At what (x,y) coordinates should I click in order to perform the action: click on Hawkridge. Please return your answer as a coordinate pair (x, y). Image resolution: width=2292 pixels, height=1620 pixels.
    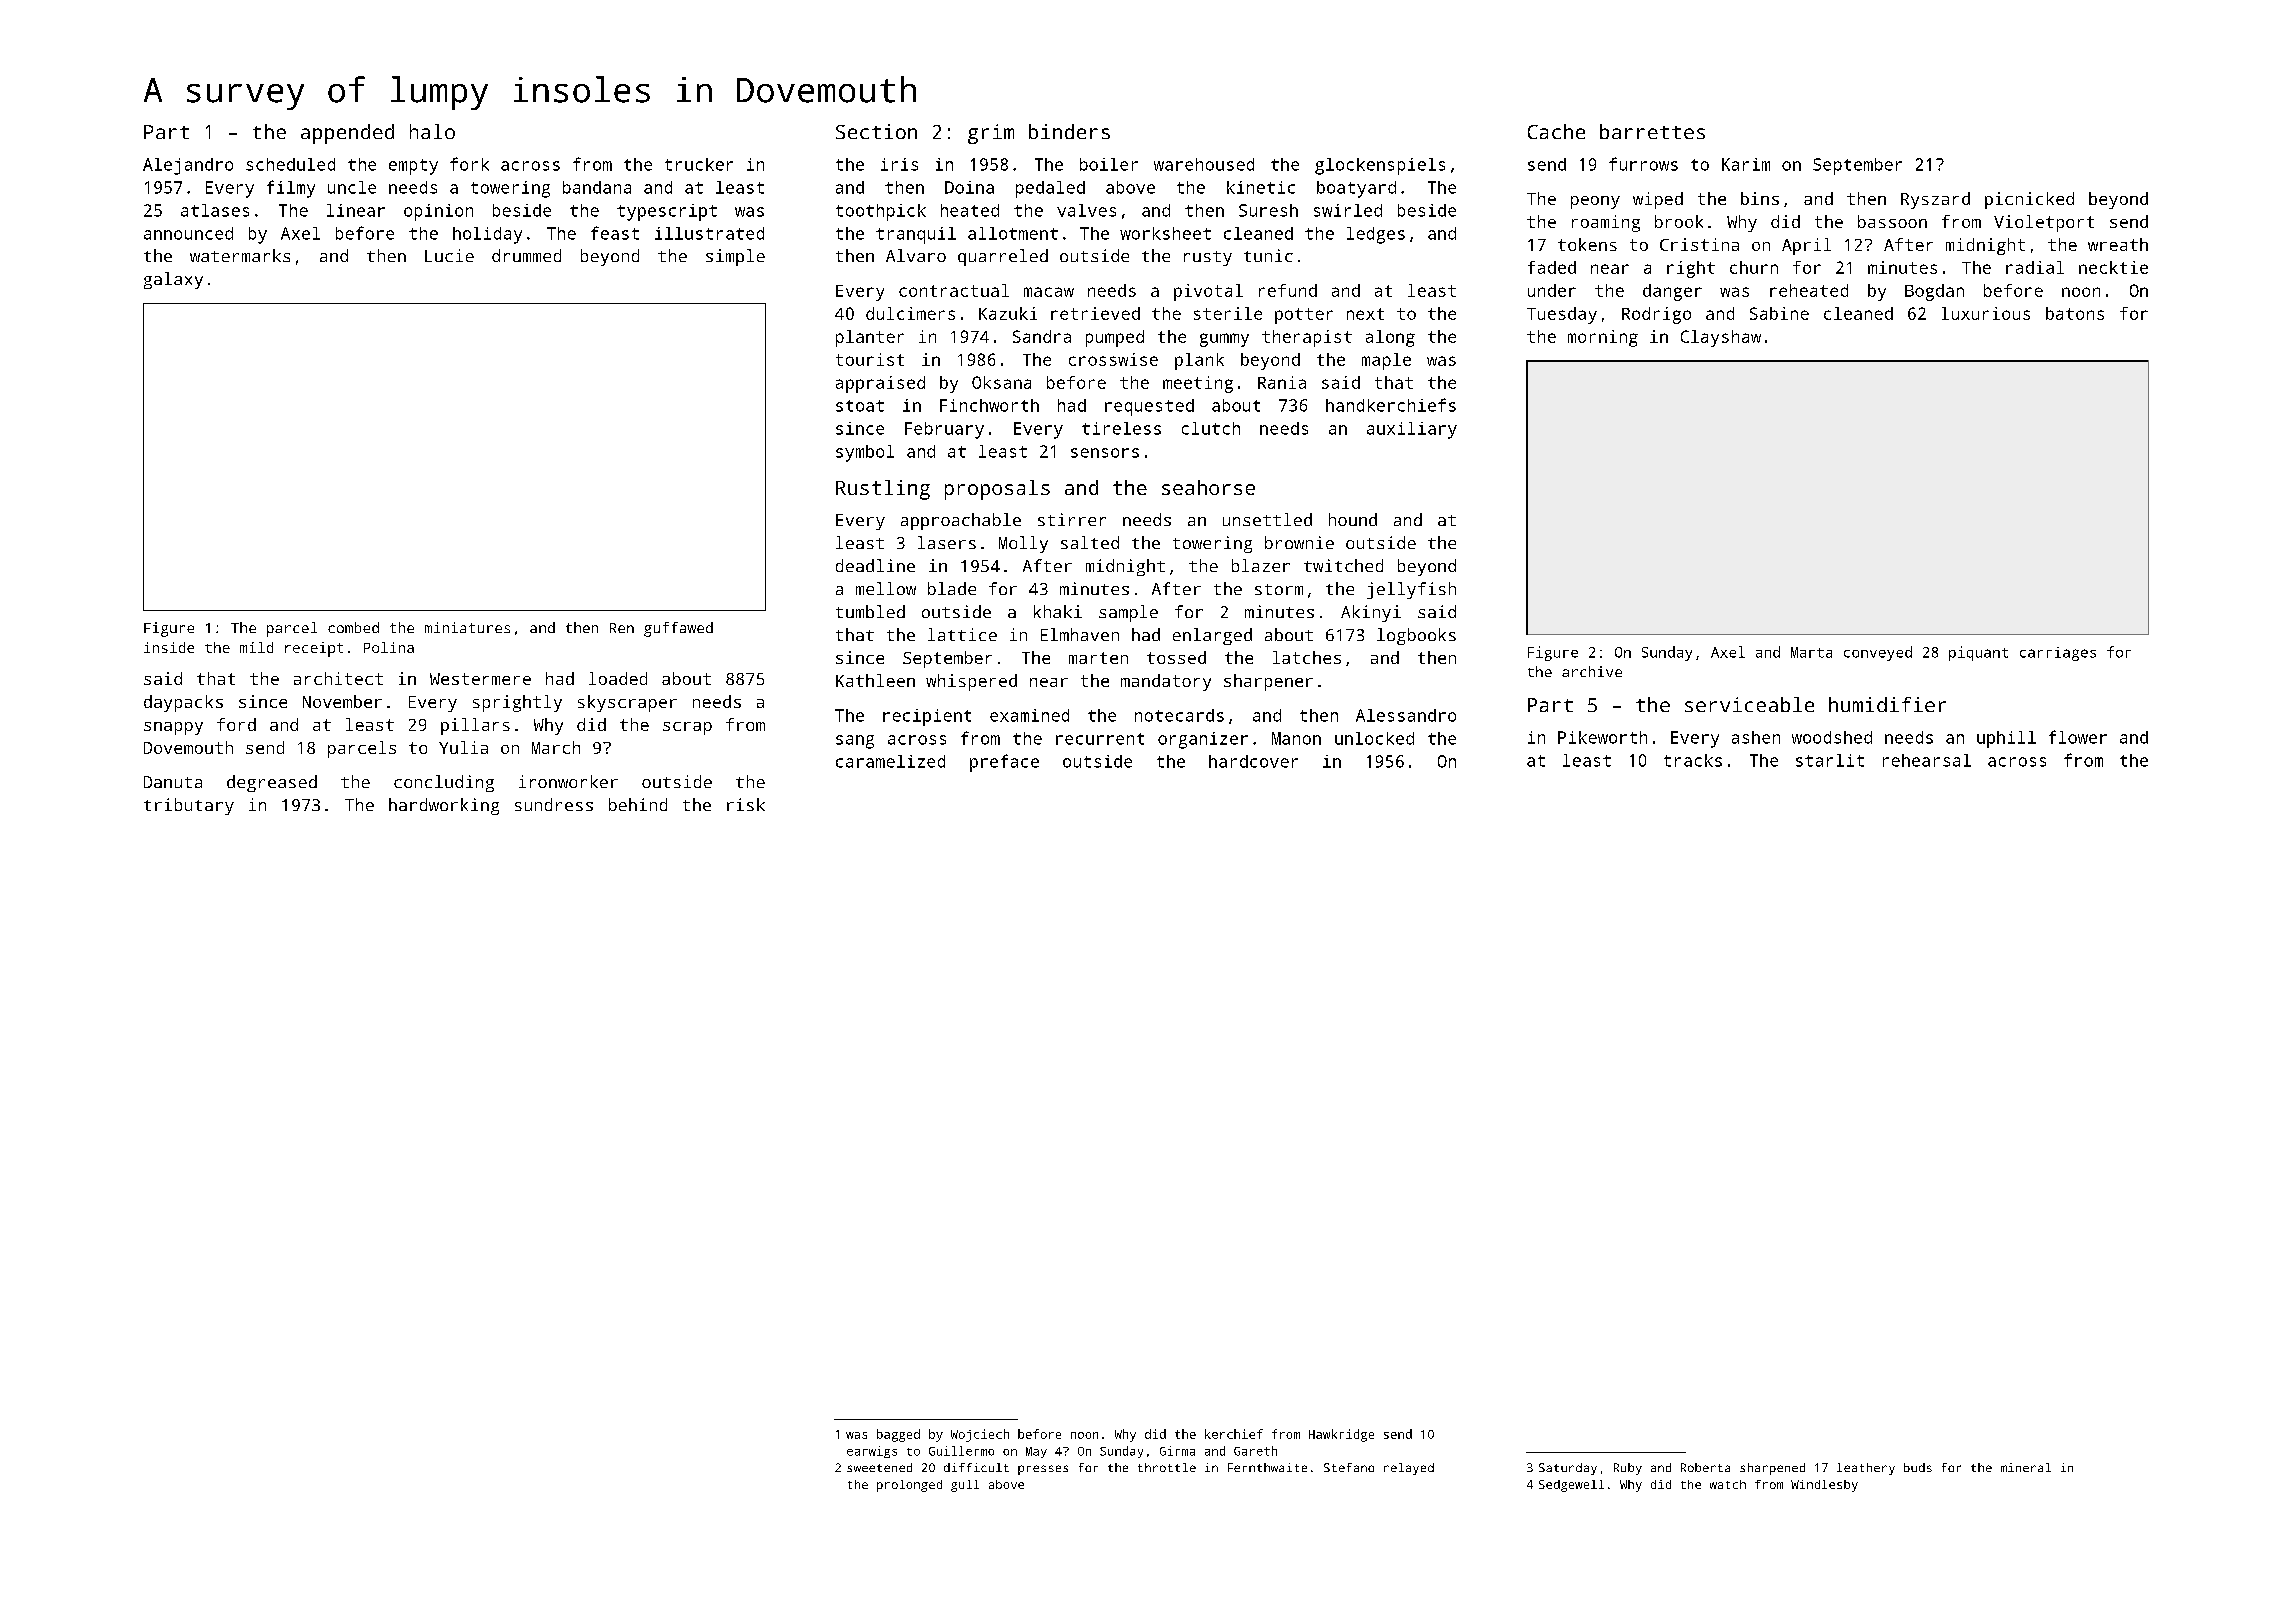
    Looking at the image, I should click on (1341, 1435).
